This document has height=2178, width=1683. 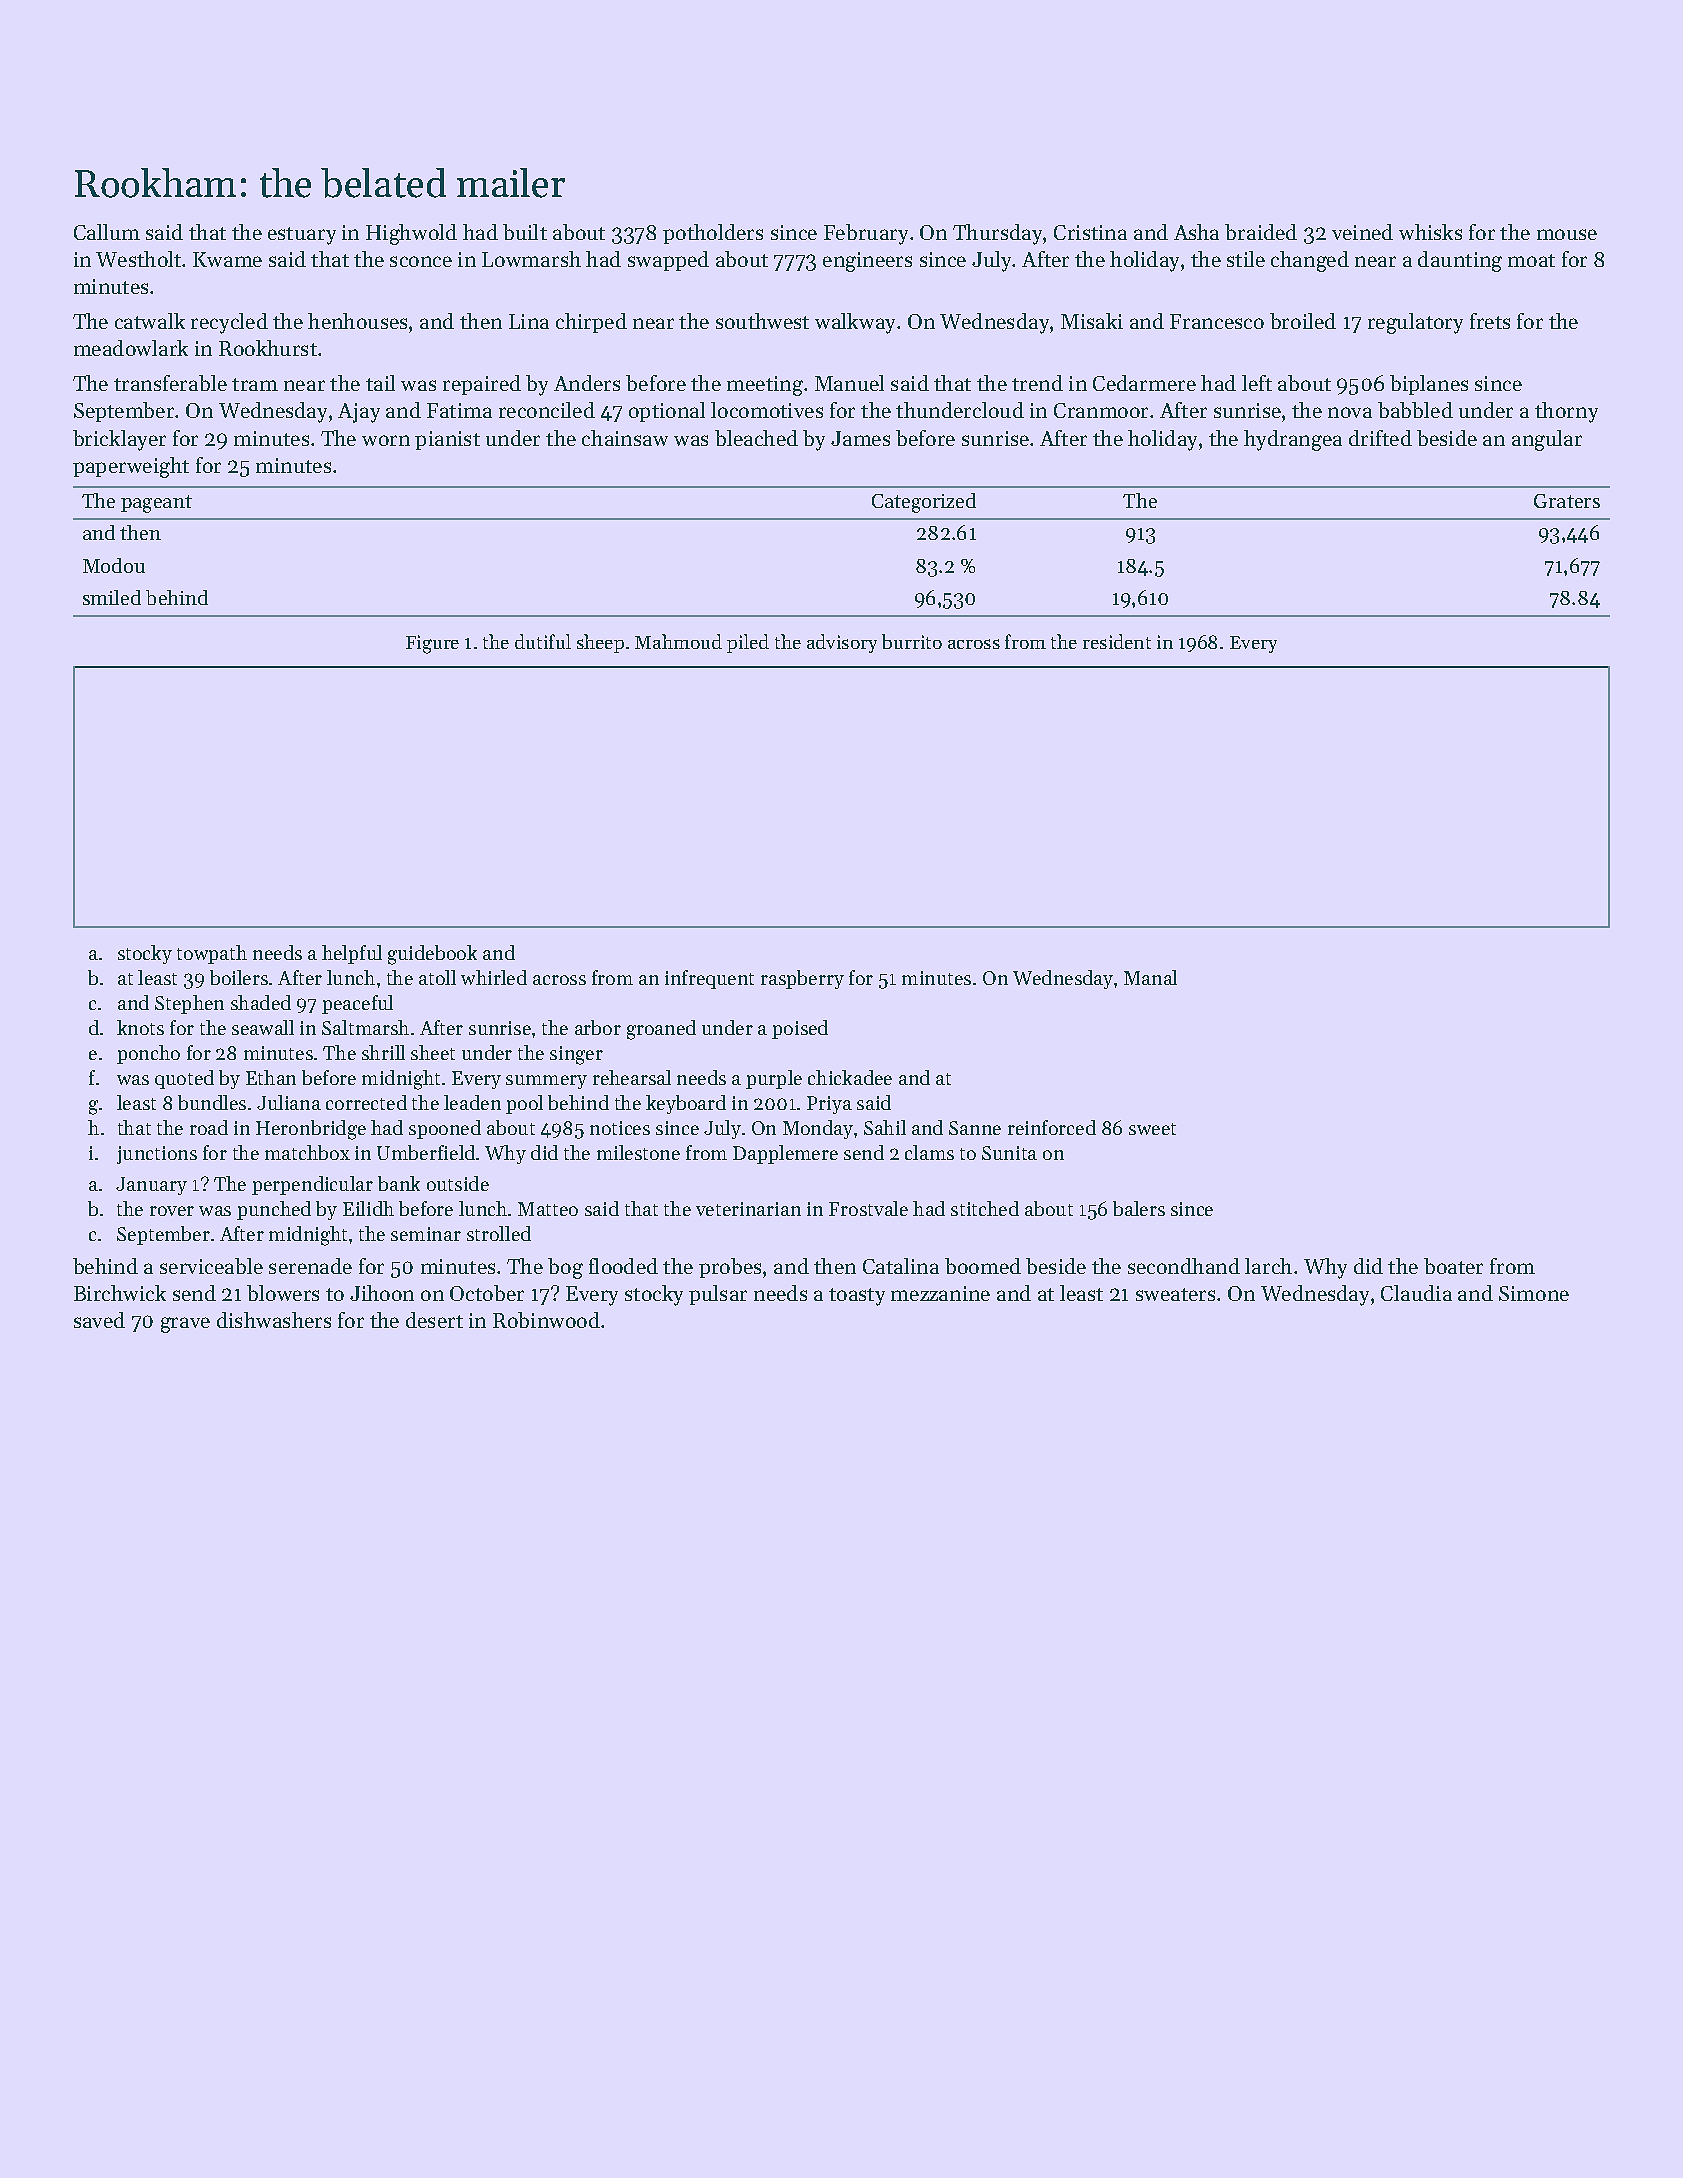 I want to click on Thursday, so click(x=997, y=234).
